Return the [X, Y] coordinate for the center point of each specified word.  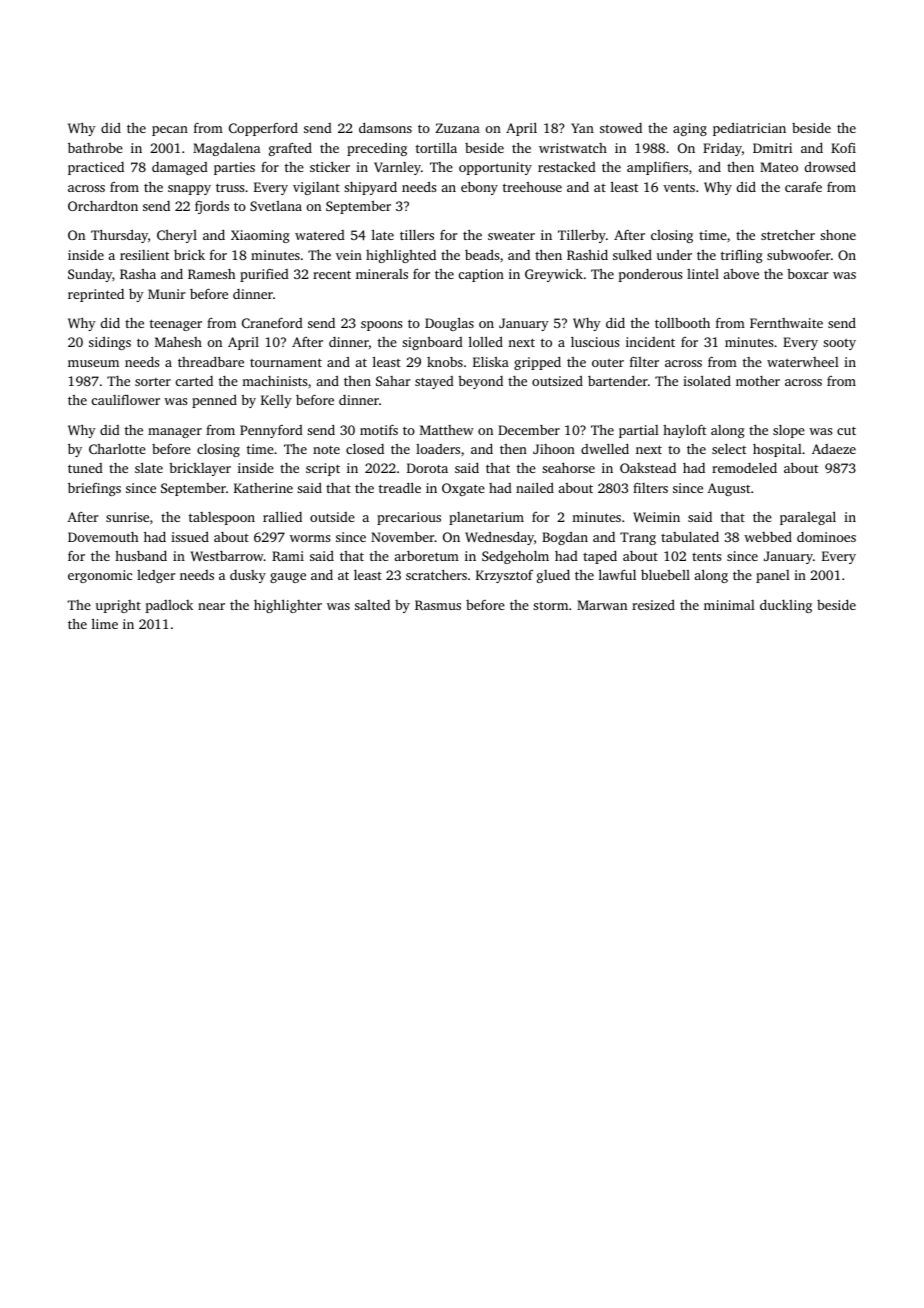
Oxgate [463, 489]
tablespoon [222, 518]
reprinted [96, 295]
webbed [768, 537]
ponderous [650, 275]
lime [105, 623]
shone [838, 235]
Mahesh [178, 341]
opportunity [495, 168]
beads [482, 255]
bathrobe [95, 147]
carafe [803, 187]
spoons [381, 326]
